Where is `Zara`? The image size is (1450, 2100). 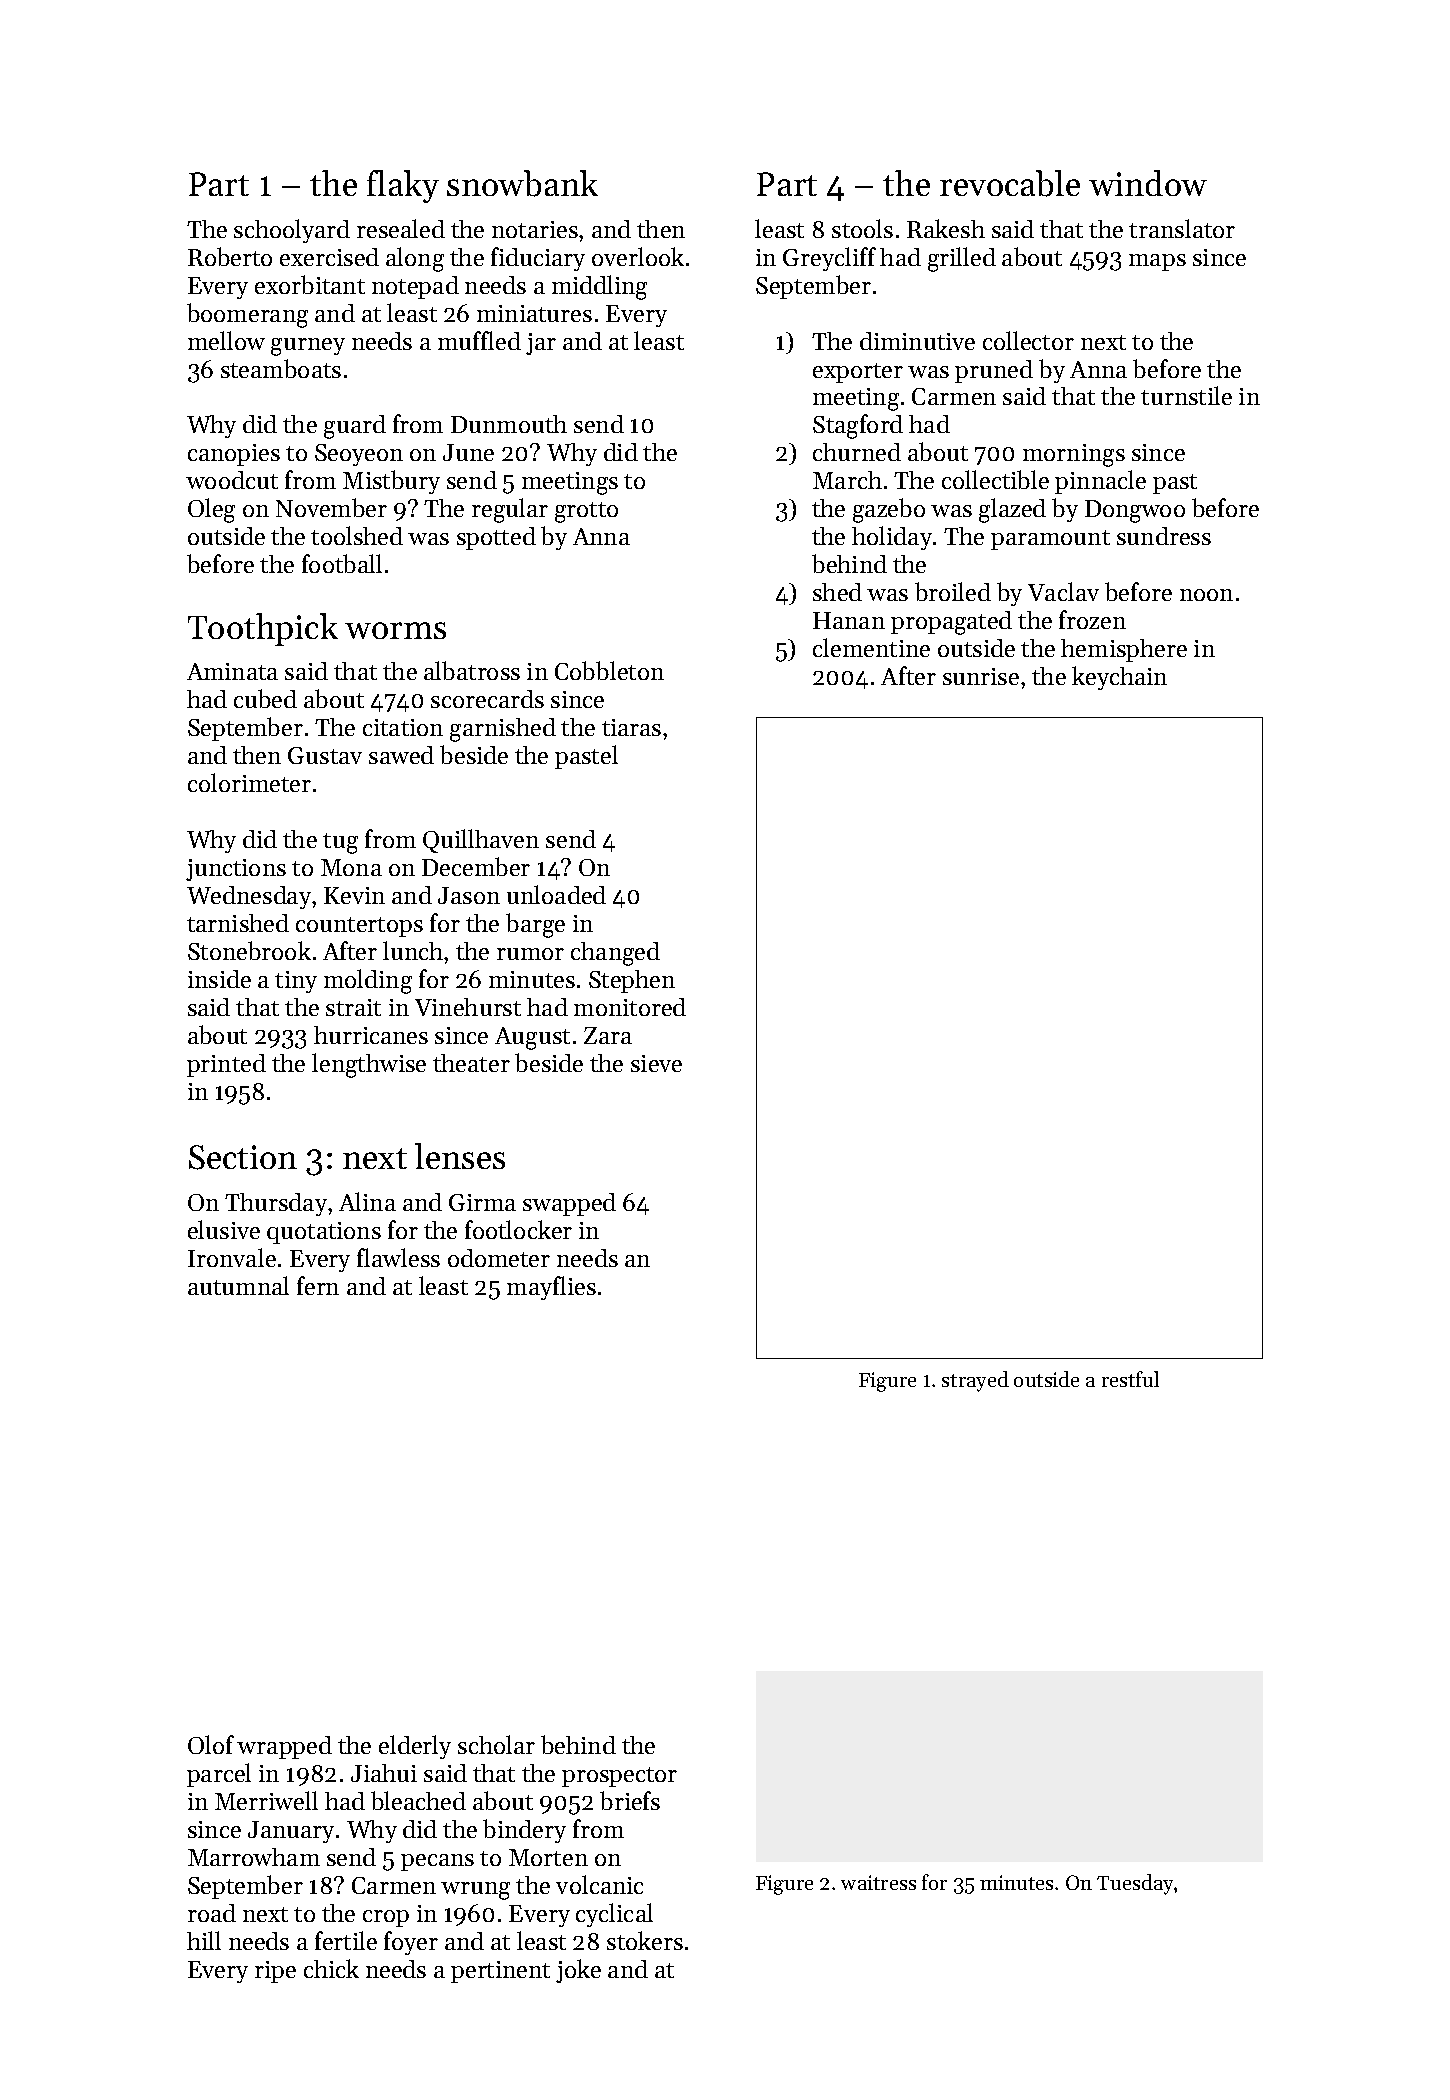
Zara is located at coordinates (608, 1035).
